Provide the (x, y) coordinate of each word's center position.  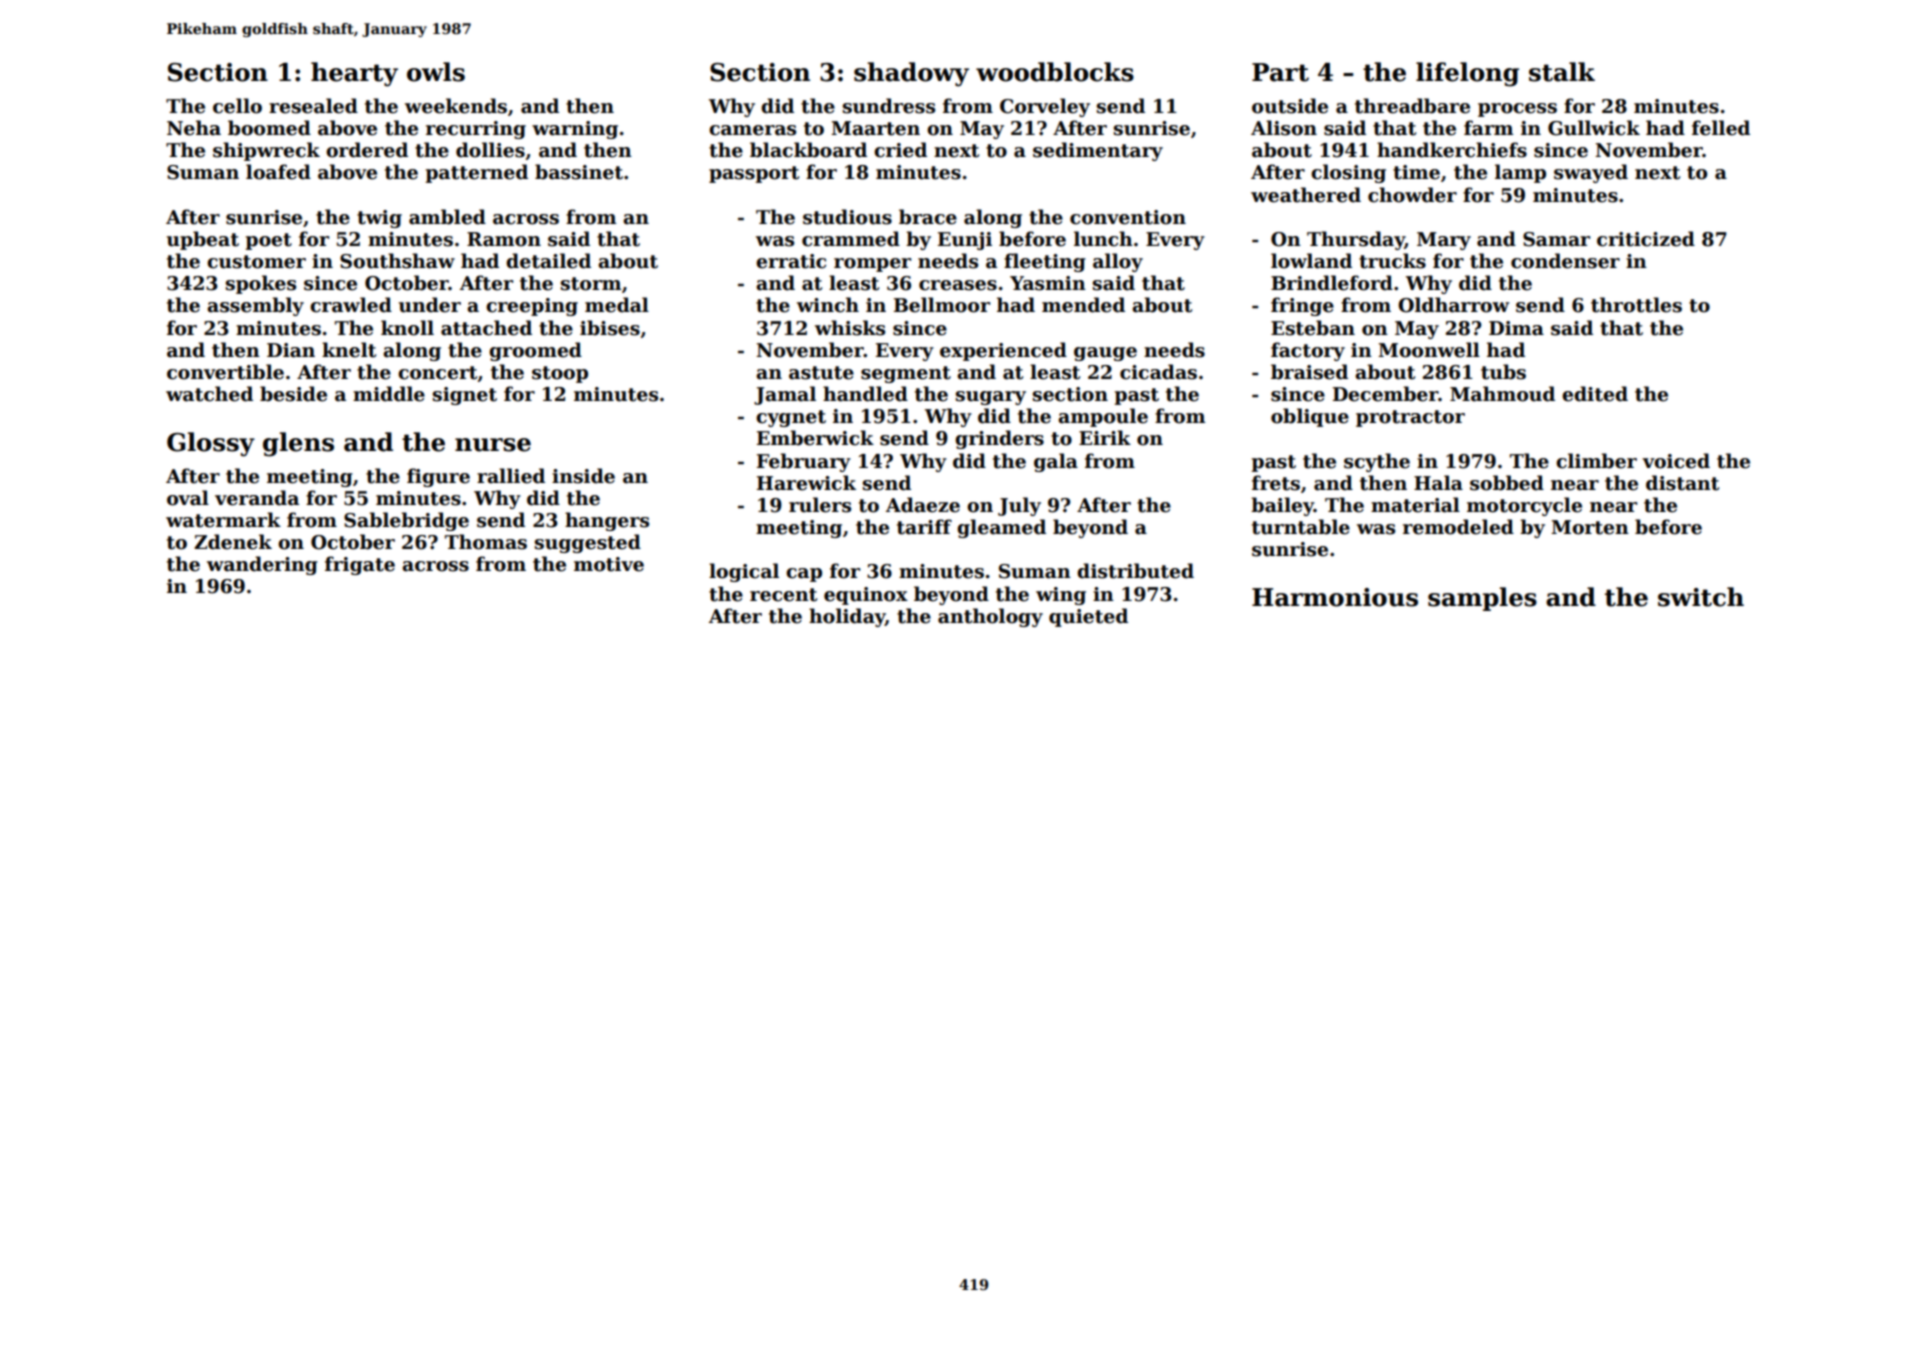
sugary (991, 398)
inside (583, 476)
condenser (1565, 261)
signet (465, 396)
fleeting (1045, 262)
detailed (548, 261)
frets (1276, 483)
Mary (1444, 241)
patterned (477, 173)
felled (1721, 128)
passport (754, 174)
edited (1595, 394)
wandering (262, 565)
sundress (889, 106)
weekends (456, 106)
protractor (1410, 418)
